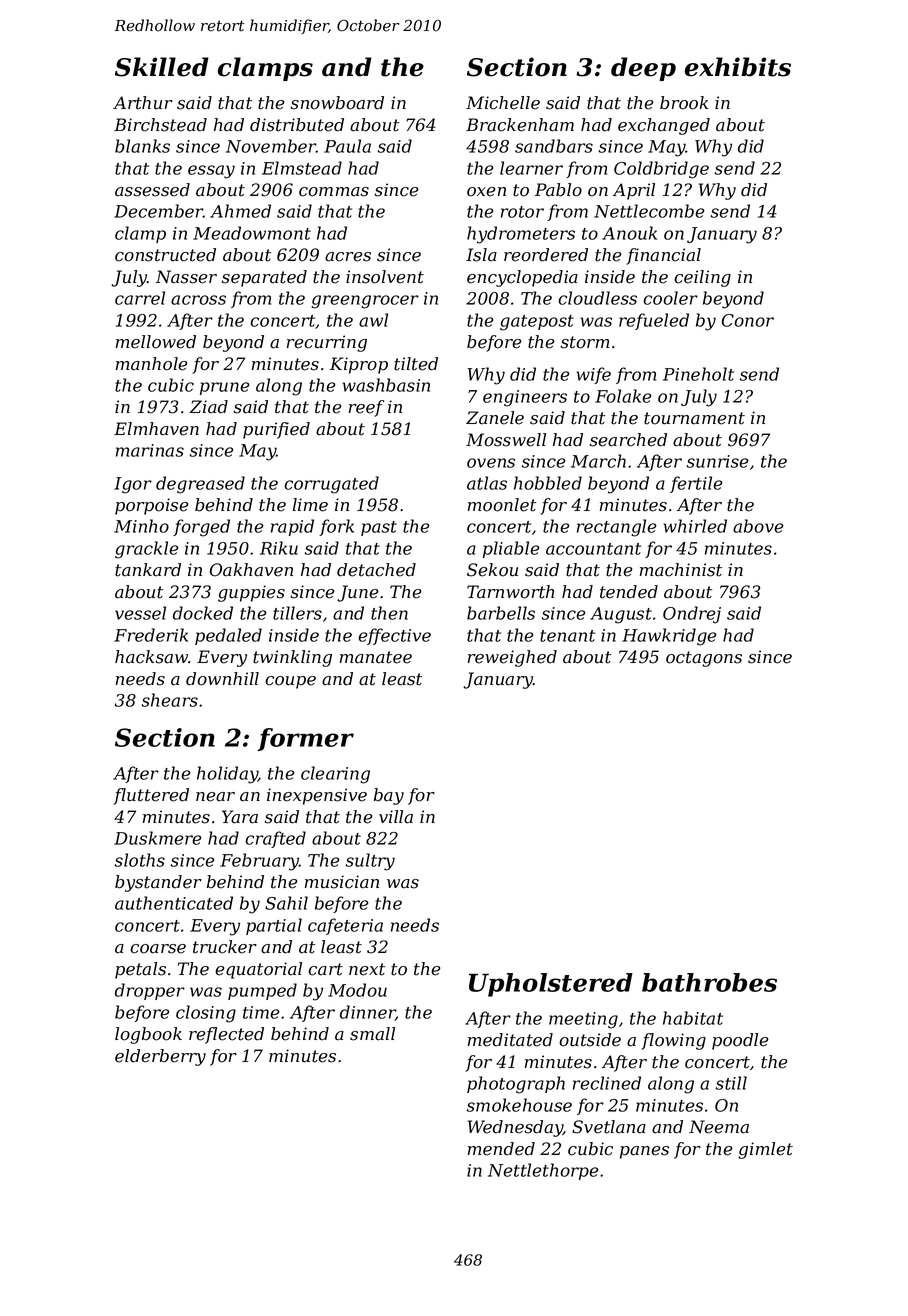  I want to click on bathrobes, so click(709, 982).
